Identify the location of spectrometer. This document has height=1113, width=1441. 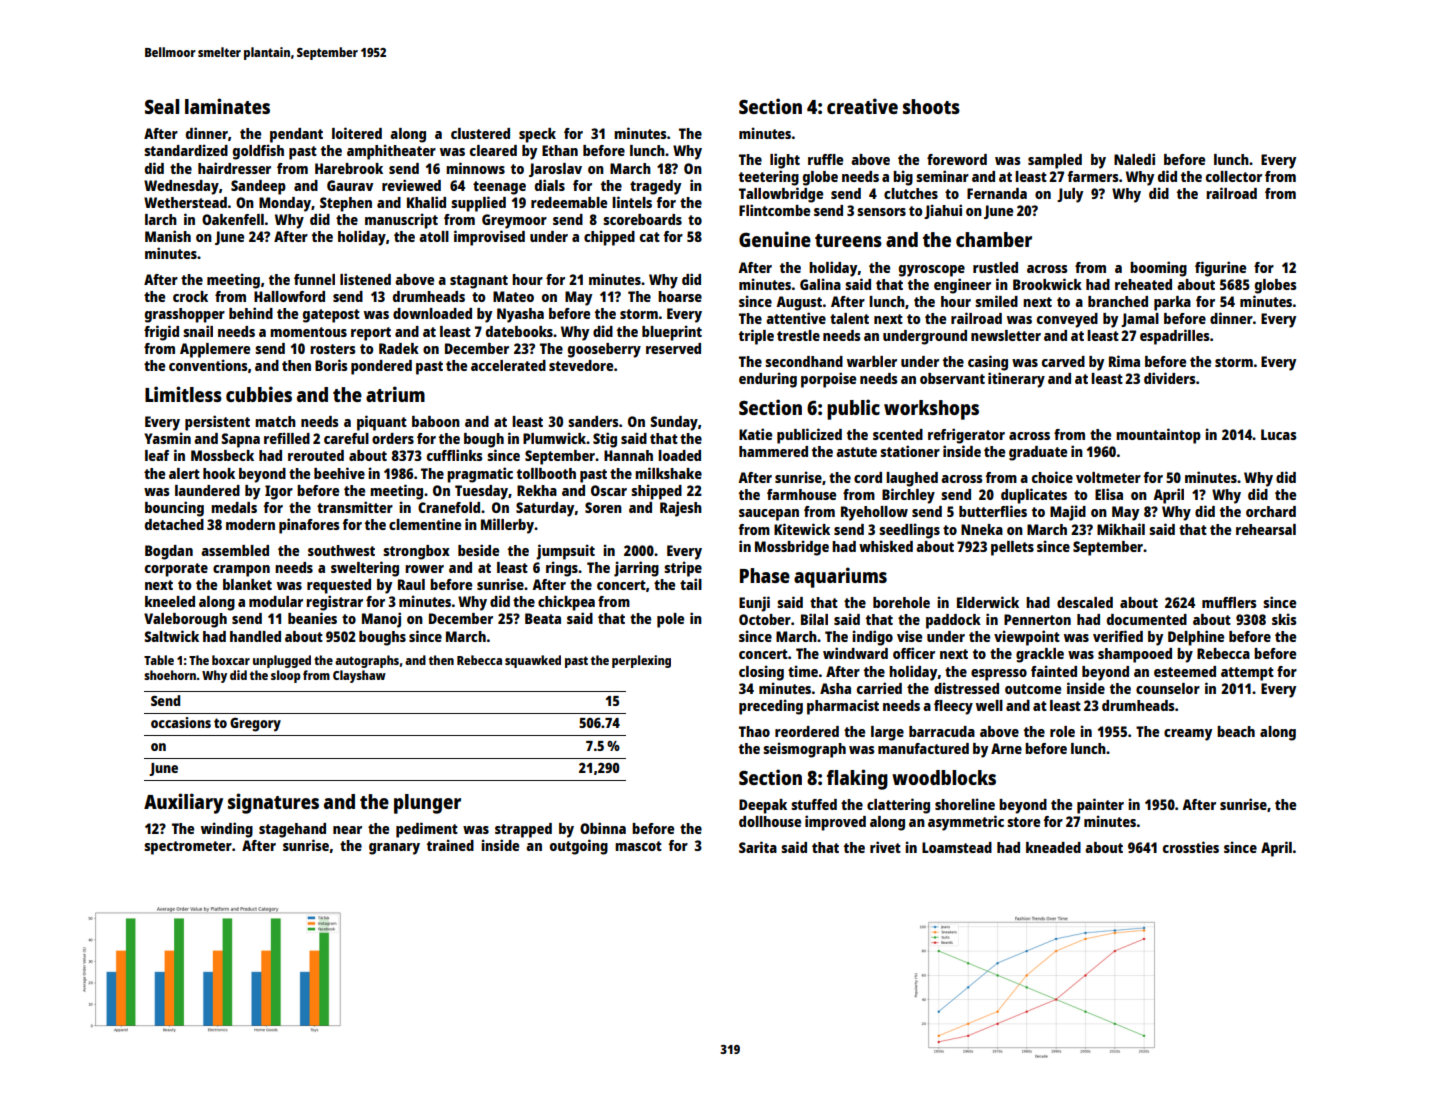
(188, 848).
